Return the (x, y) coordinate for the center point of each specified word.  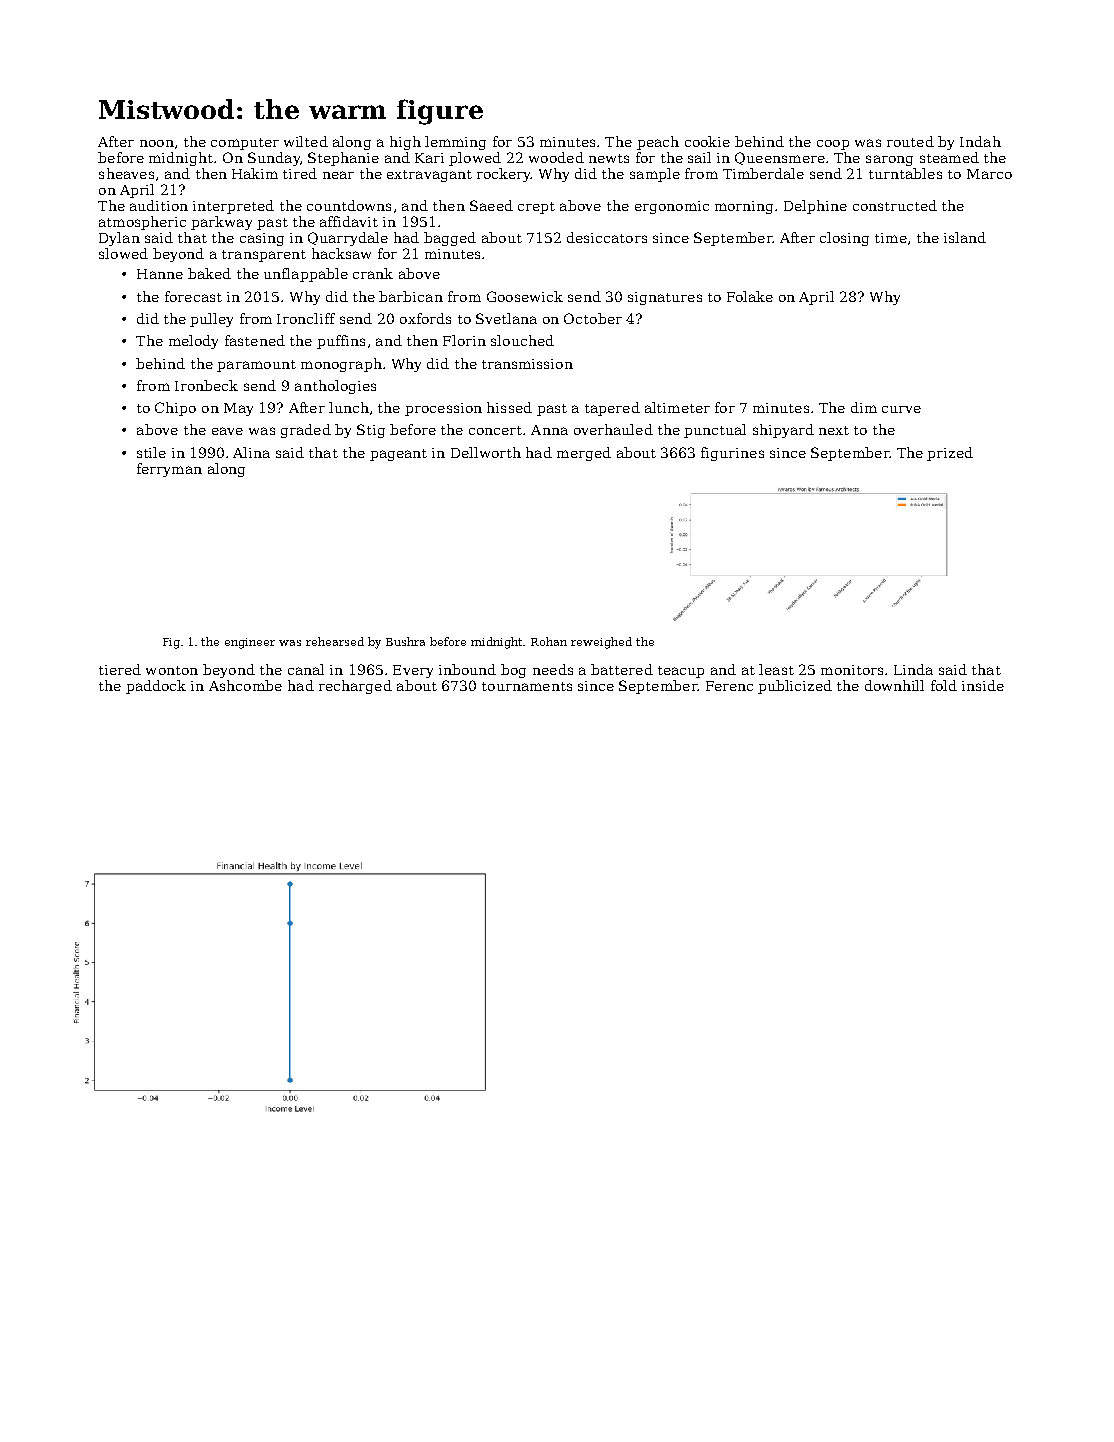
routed (910, 141)
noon (157, 143)
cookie (707, 141)
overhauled (613, 429)
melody (193, 342)
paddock (156, 687)
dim (864, 407)
